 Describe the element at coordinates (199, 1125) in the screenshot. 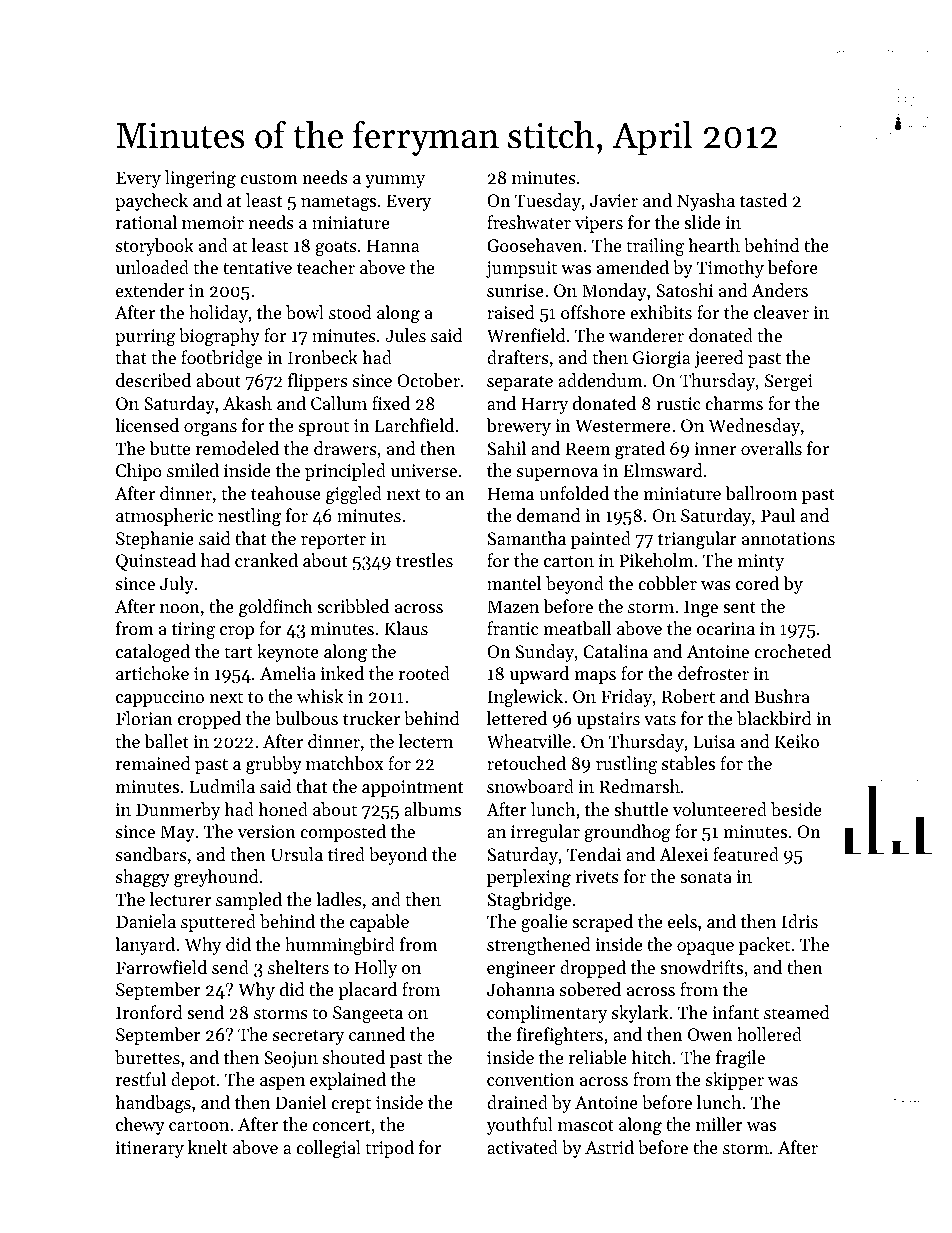

I see `cartoon` at that location.
